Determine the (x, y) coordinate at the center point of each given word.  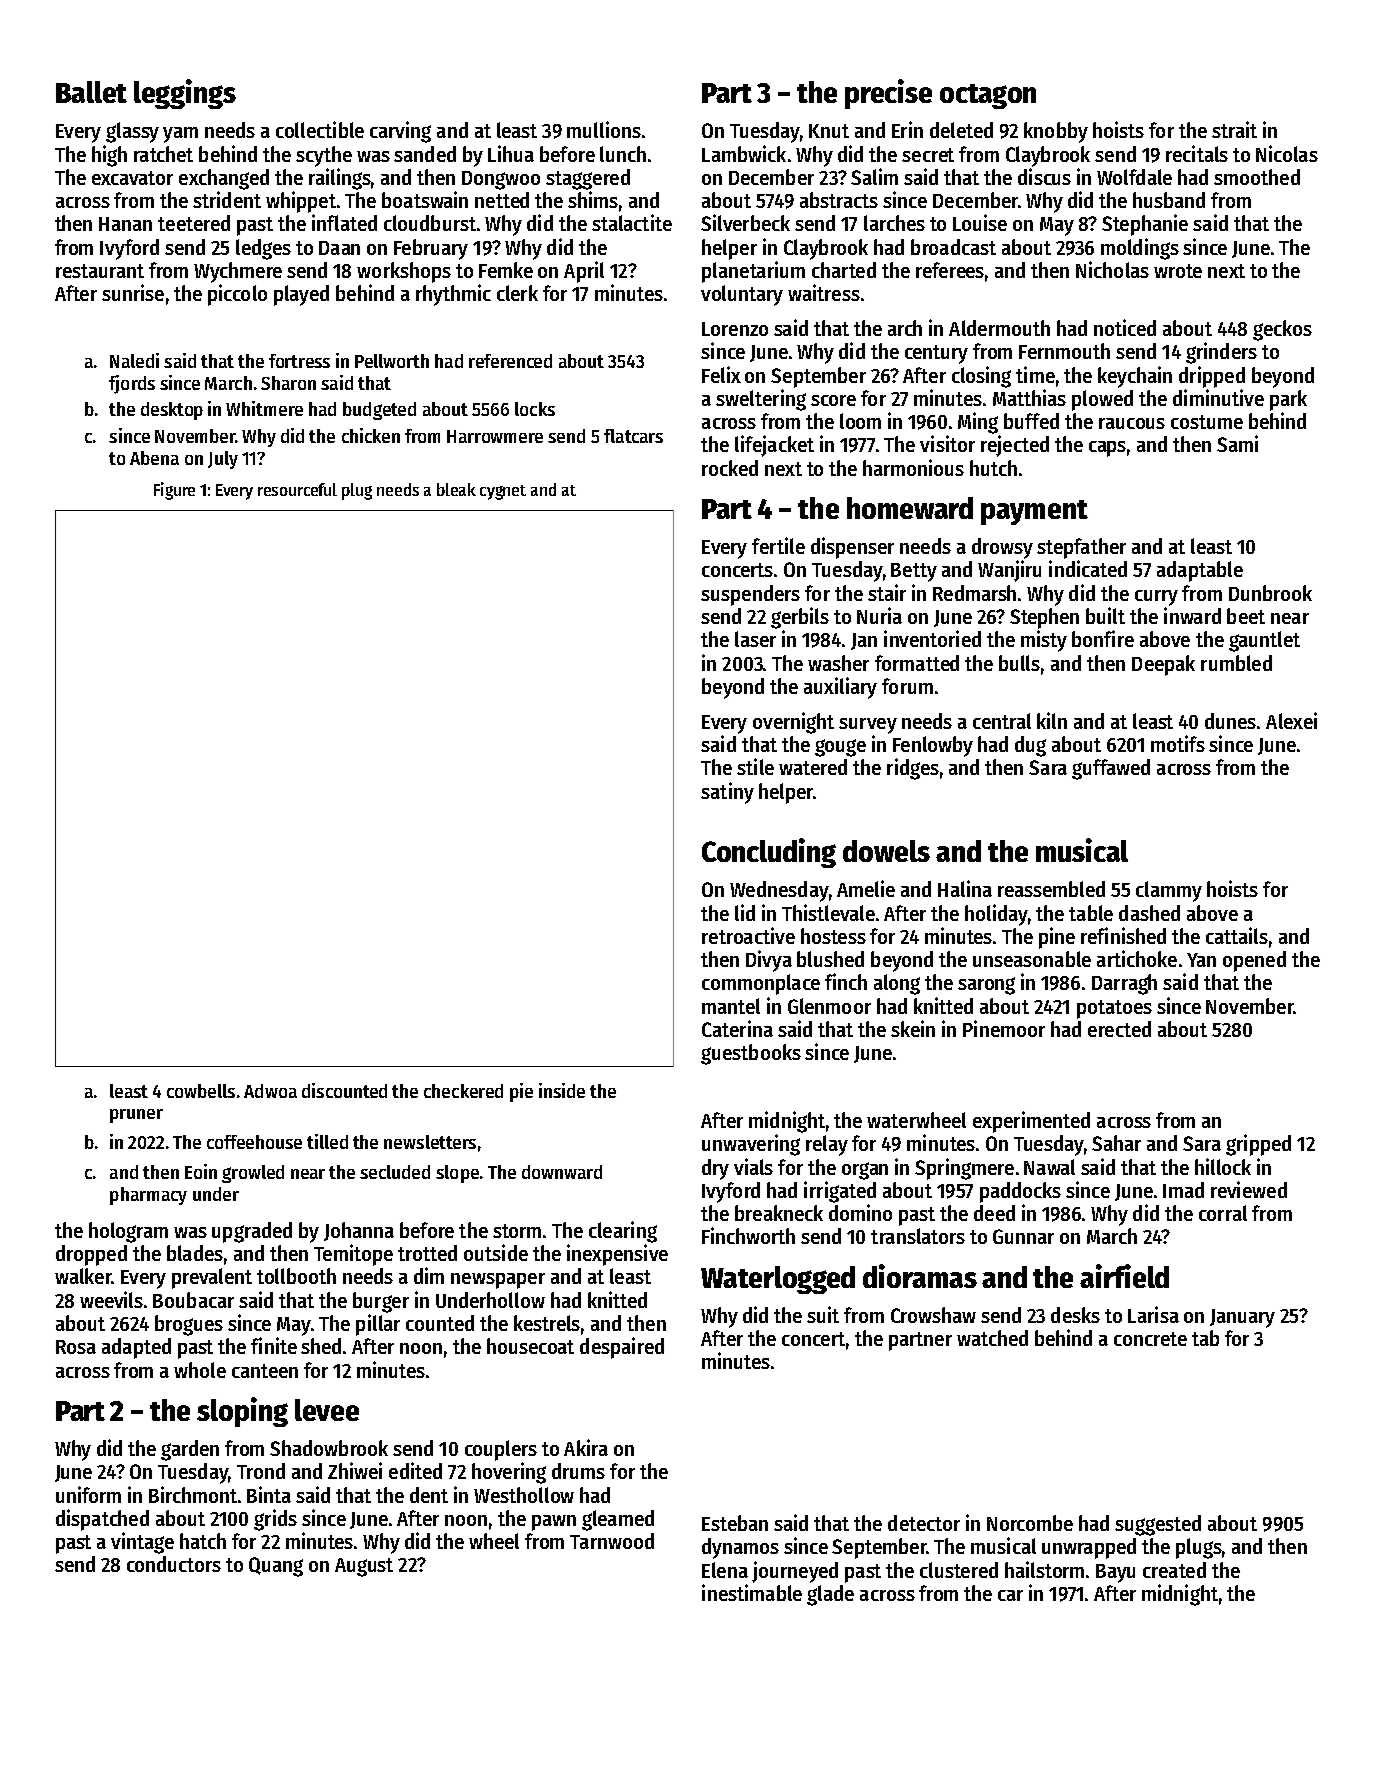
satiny (727, 793)
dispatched (102, 1520)
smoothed (1257, 177)
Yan (1201, 960)
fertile (778, 545)
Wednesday (779, 891)
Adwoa (270, 1091)
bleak (456, 489)
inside (562, 1090)
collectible (320, 129)
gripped (1258, 1145)
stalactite (632, 222)
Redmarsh (974, 593)
